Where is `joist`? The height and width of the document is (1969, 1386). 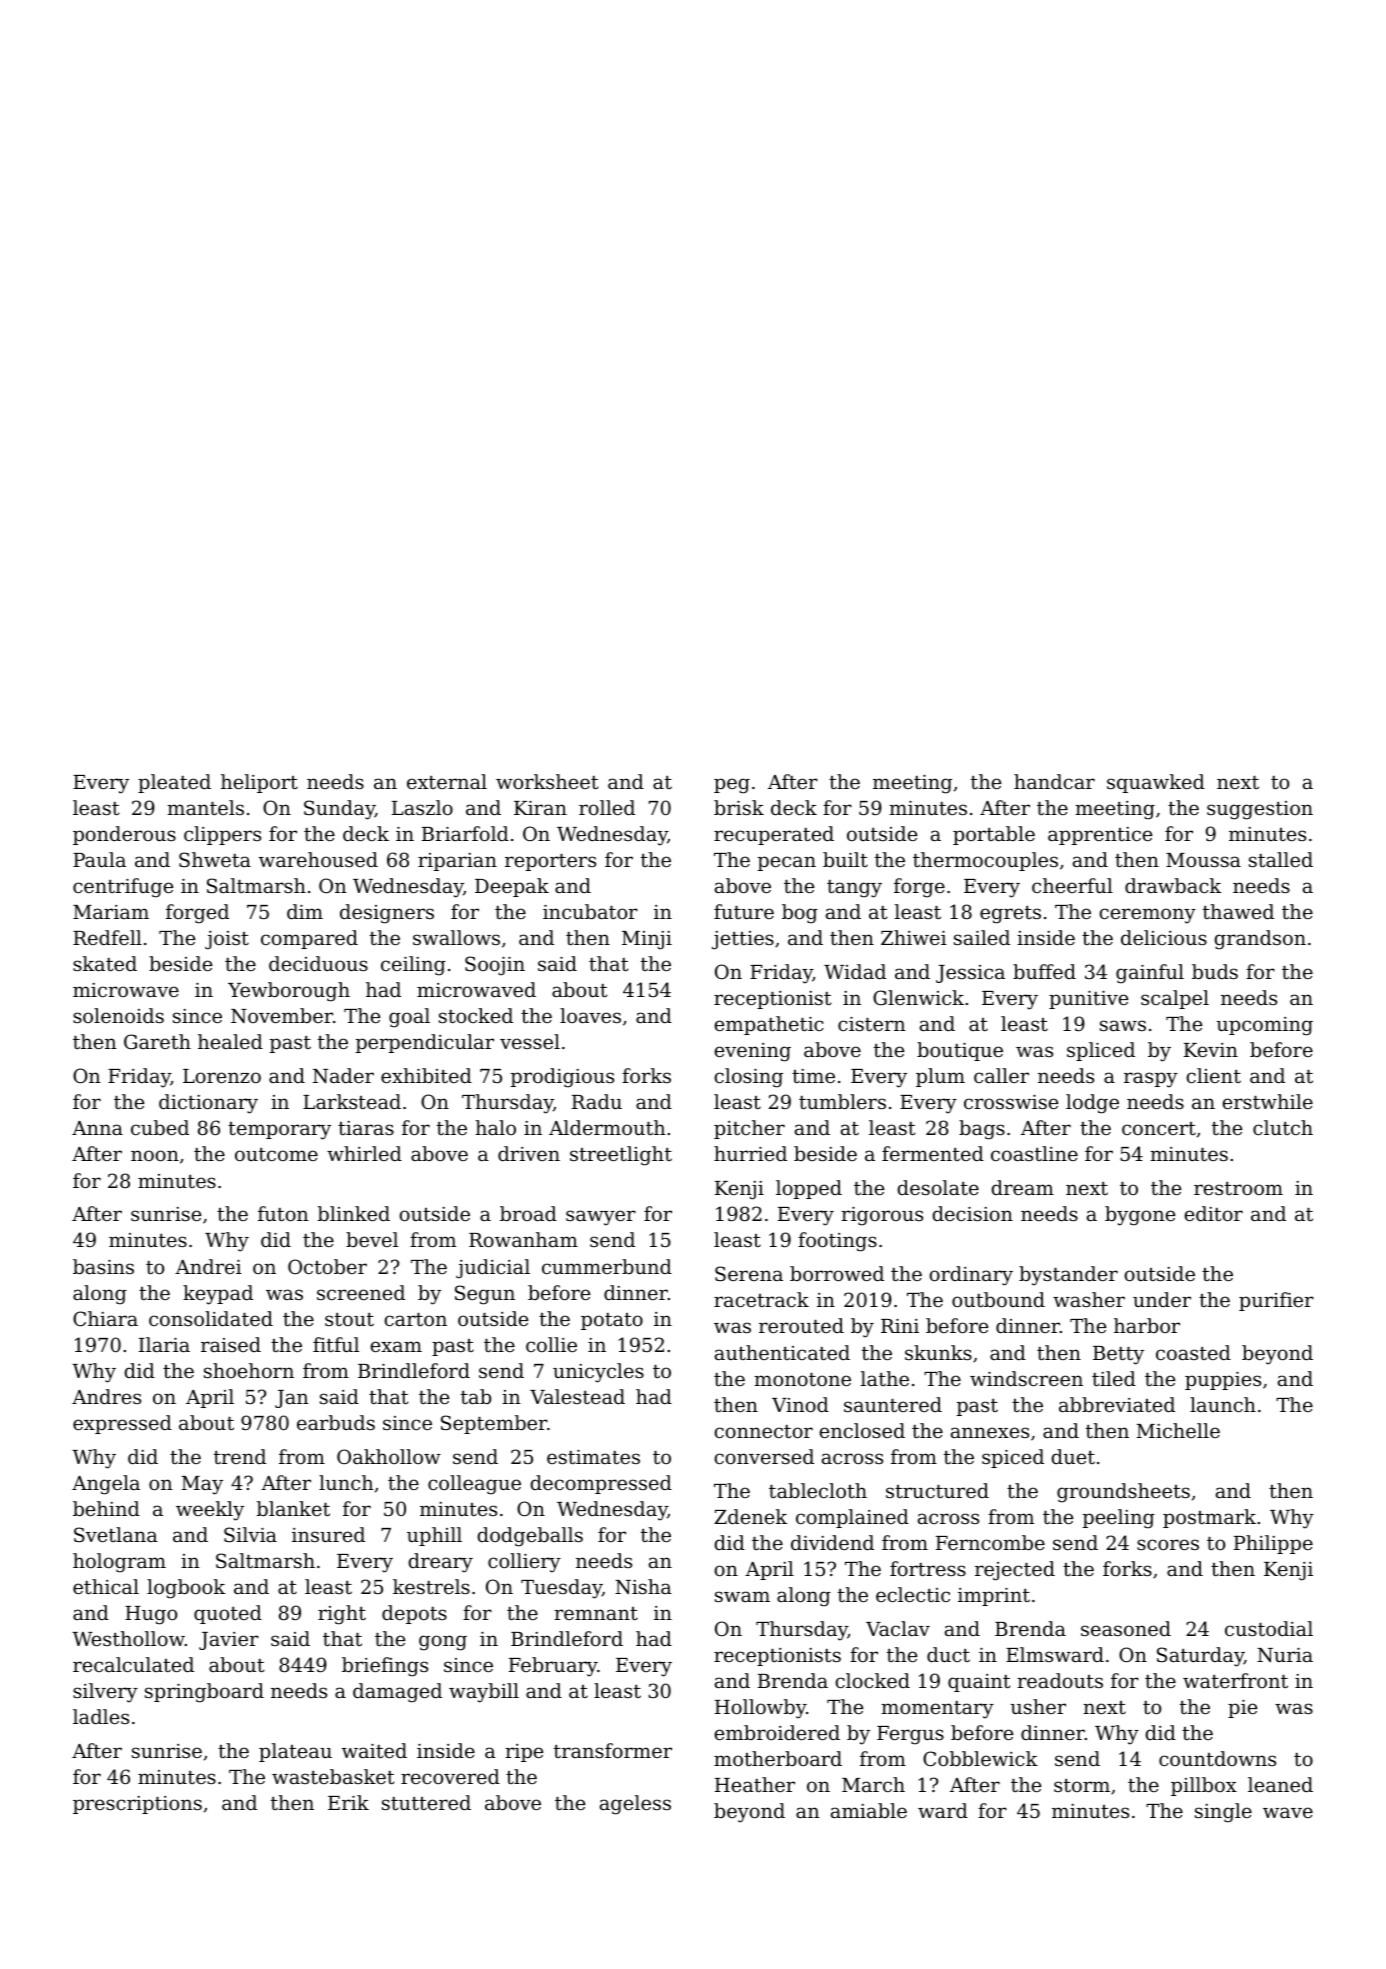 joist is located at coordinates (227, 940).
